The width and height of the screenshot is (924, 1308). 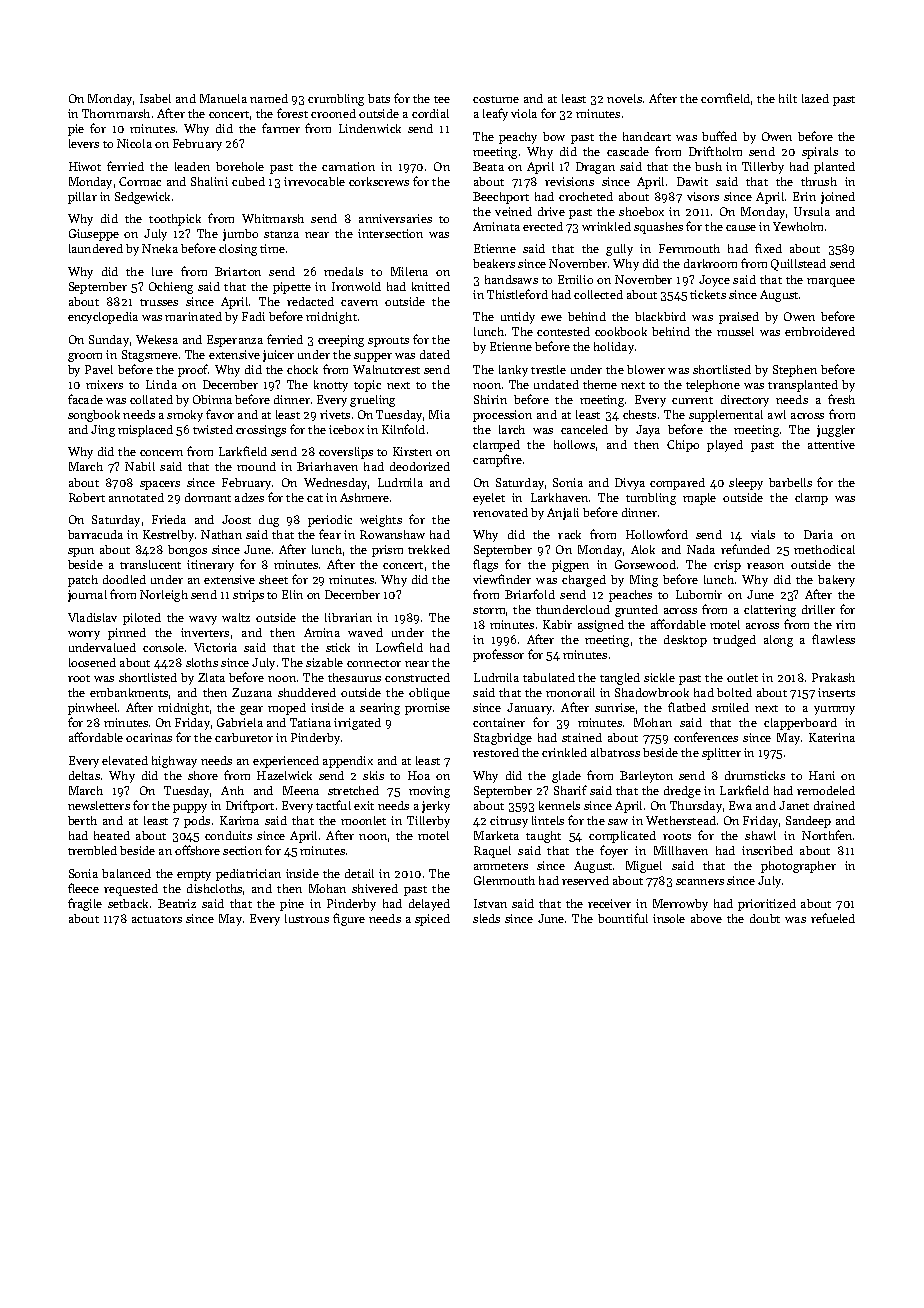 I want to click on Linda, so click(x=161, y=384).
